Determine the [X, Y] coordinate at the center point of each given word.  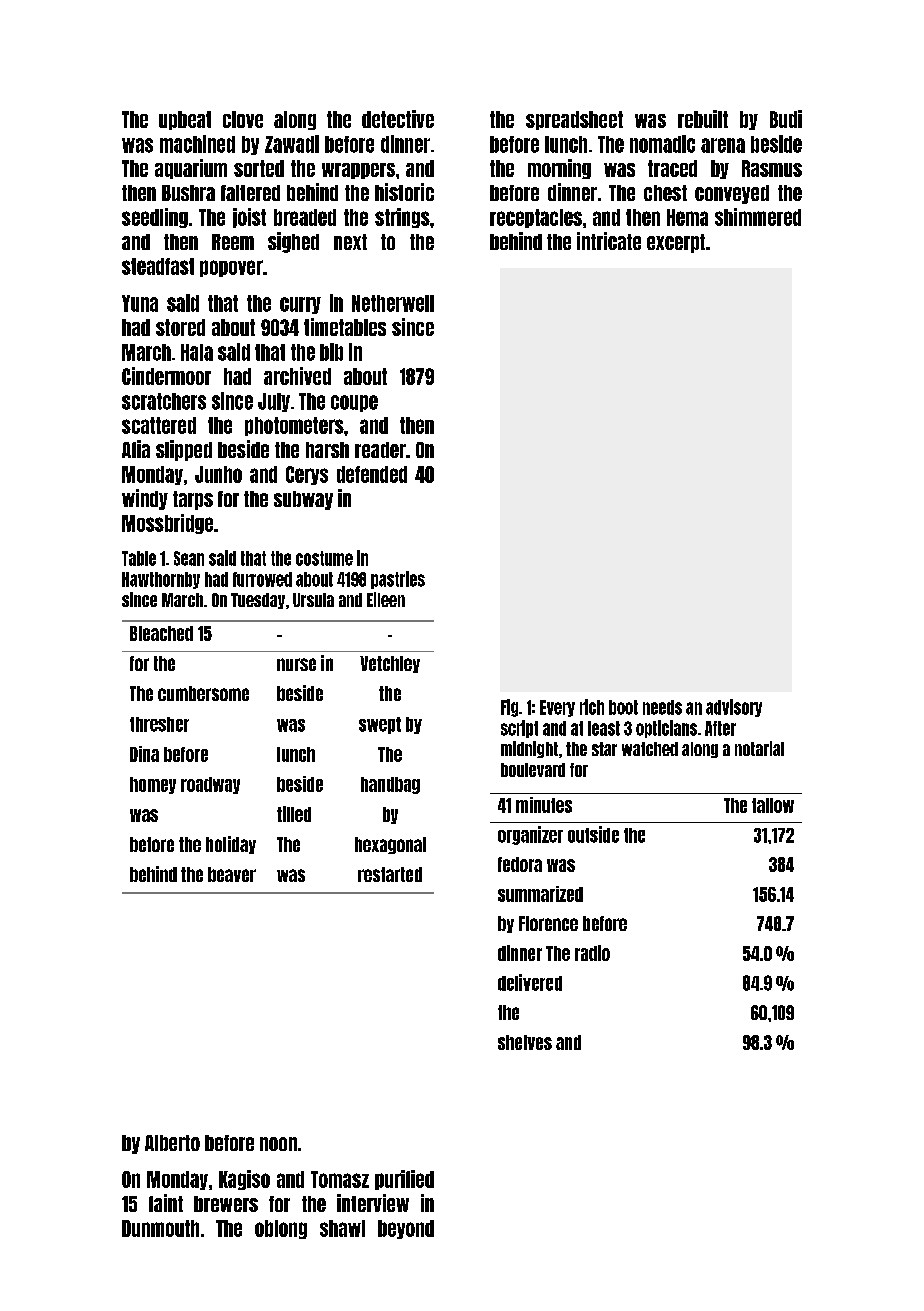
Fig [509, 708]
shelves [525, 1042]
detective [398, 119]
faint [166, 1203]
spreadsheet [574, 120]
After [720, 728]
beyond [406, 1229]
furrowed [262, 579]
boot [623, 707]
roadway [210, 785]
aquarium [191, 169]
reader [380, 450]
